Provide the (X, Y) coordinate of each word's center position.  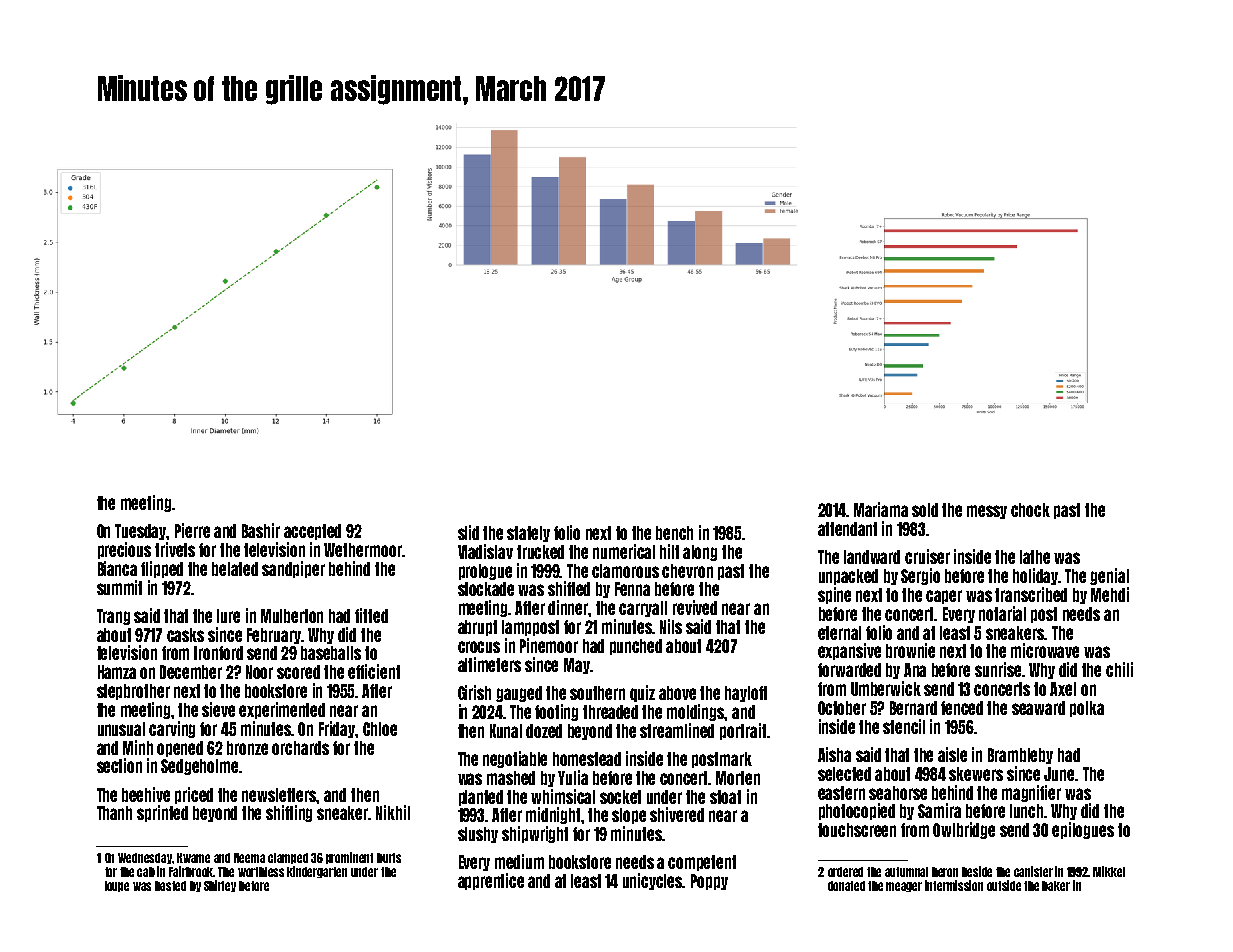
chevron (687, 571)
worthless (261, 872)
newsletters (279, 795)
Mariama (881, 509)
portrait (743, 731)
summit (119, 587)
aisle (952, 754)
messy (987, 512)
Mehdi (1110, 594)
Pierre (192, 530)
